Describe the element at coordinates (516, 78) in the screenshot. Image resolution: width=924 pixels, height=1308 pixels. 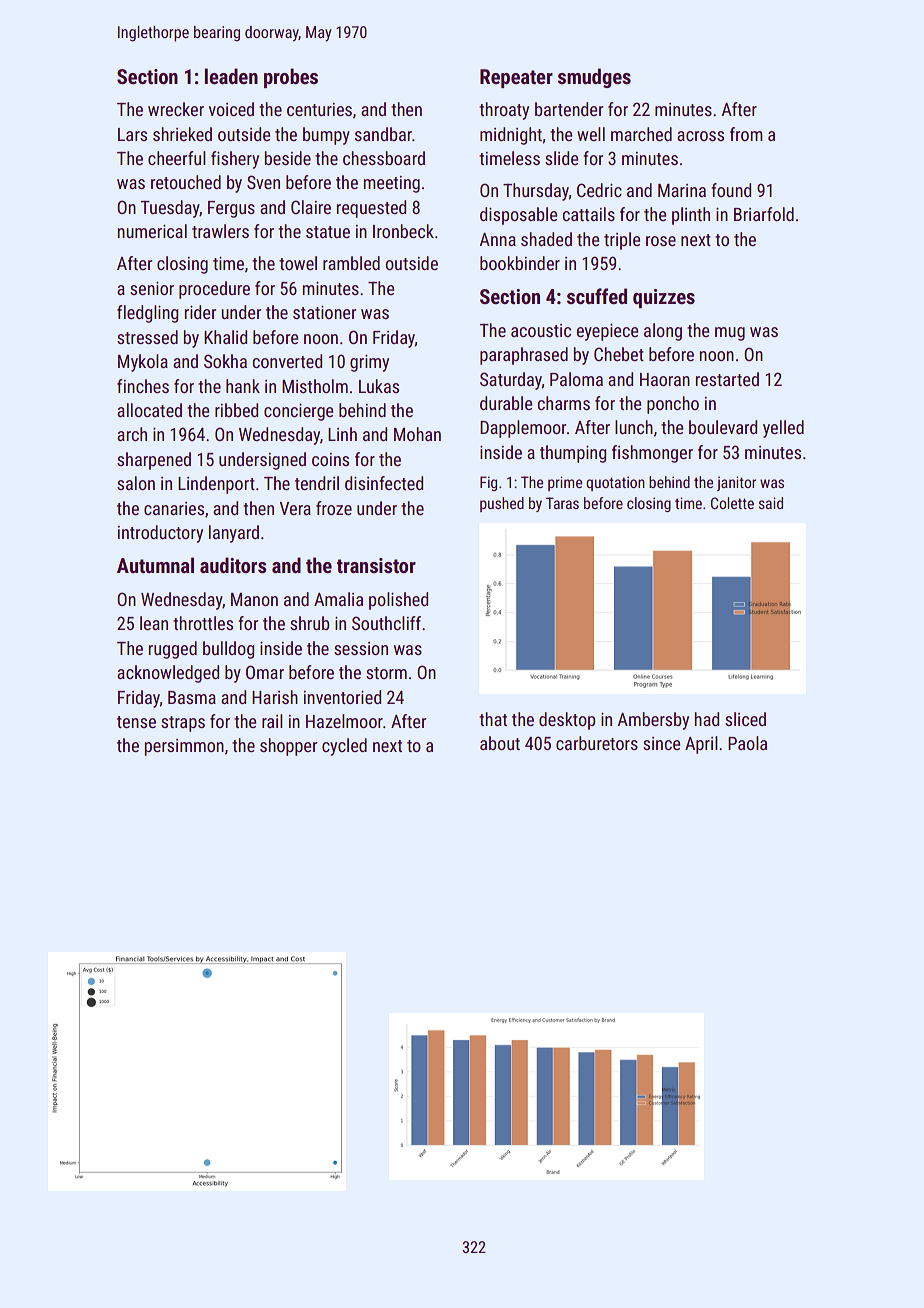
I see `Repeater` at that location.
